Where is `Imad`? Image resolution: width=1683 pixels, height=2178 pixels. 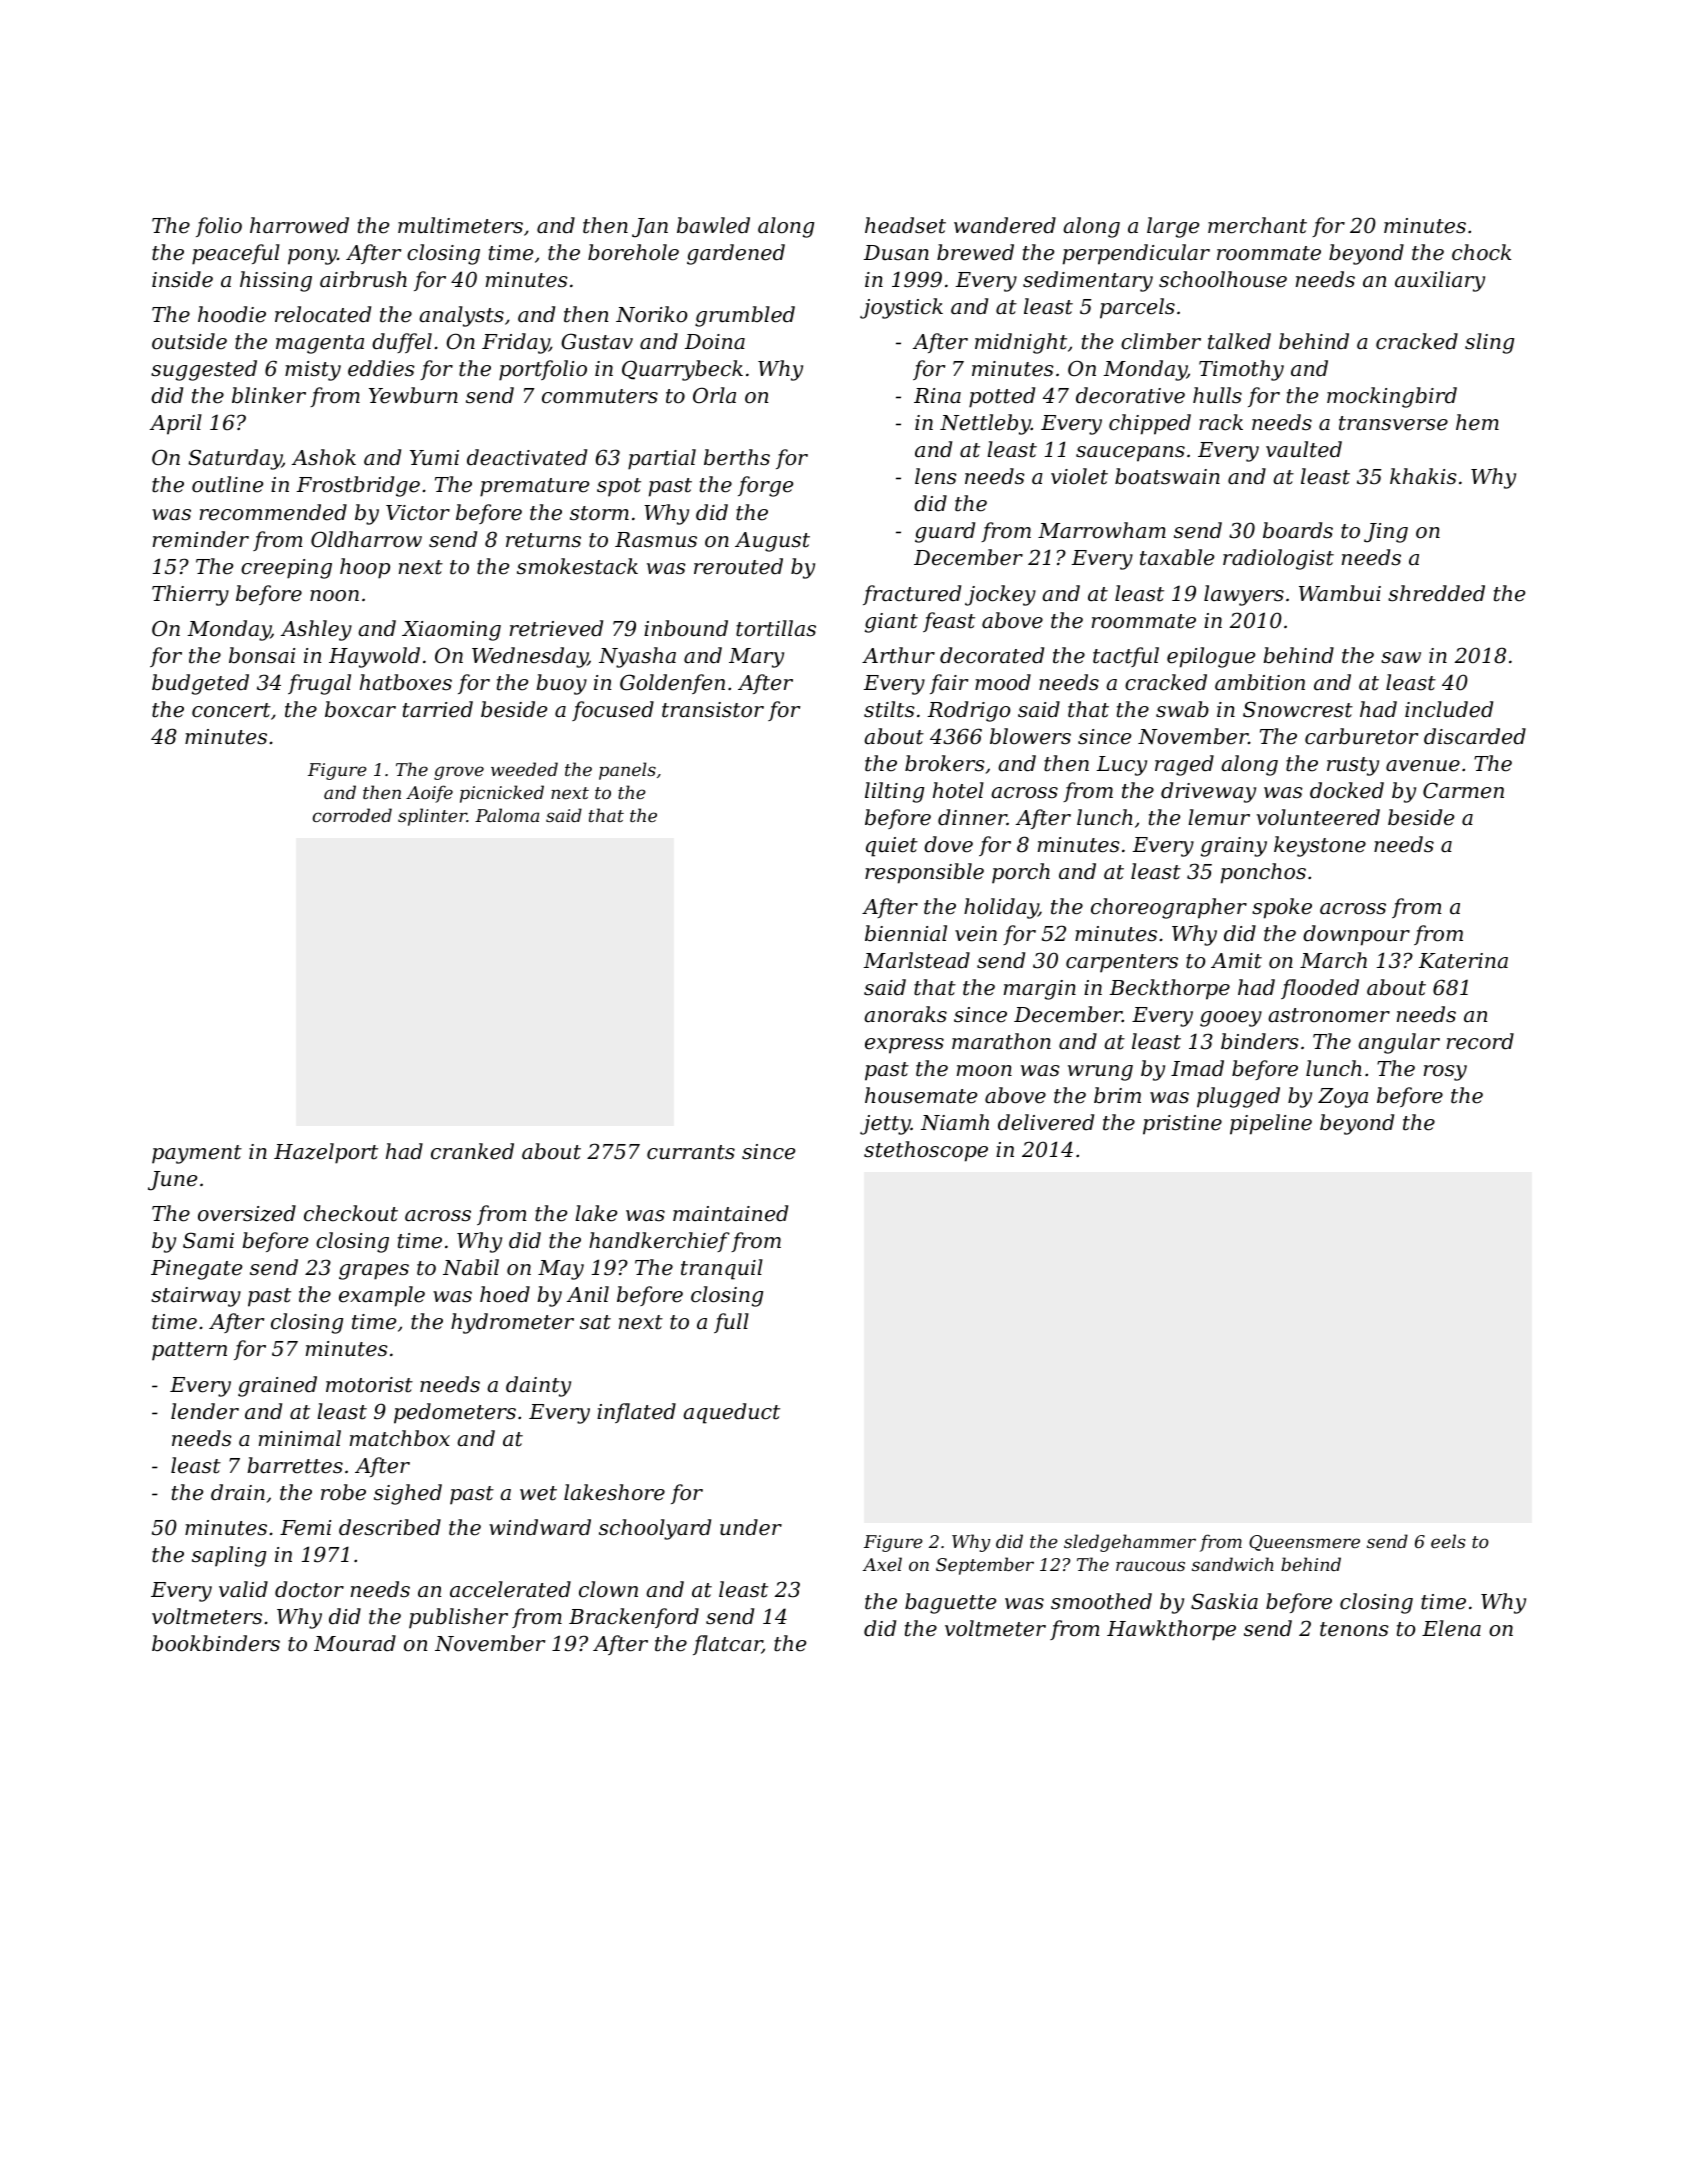
Imad is located at coordinates (1197, 1068).
